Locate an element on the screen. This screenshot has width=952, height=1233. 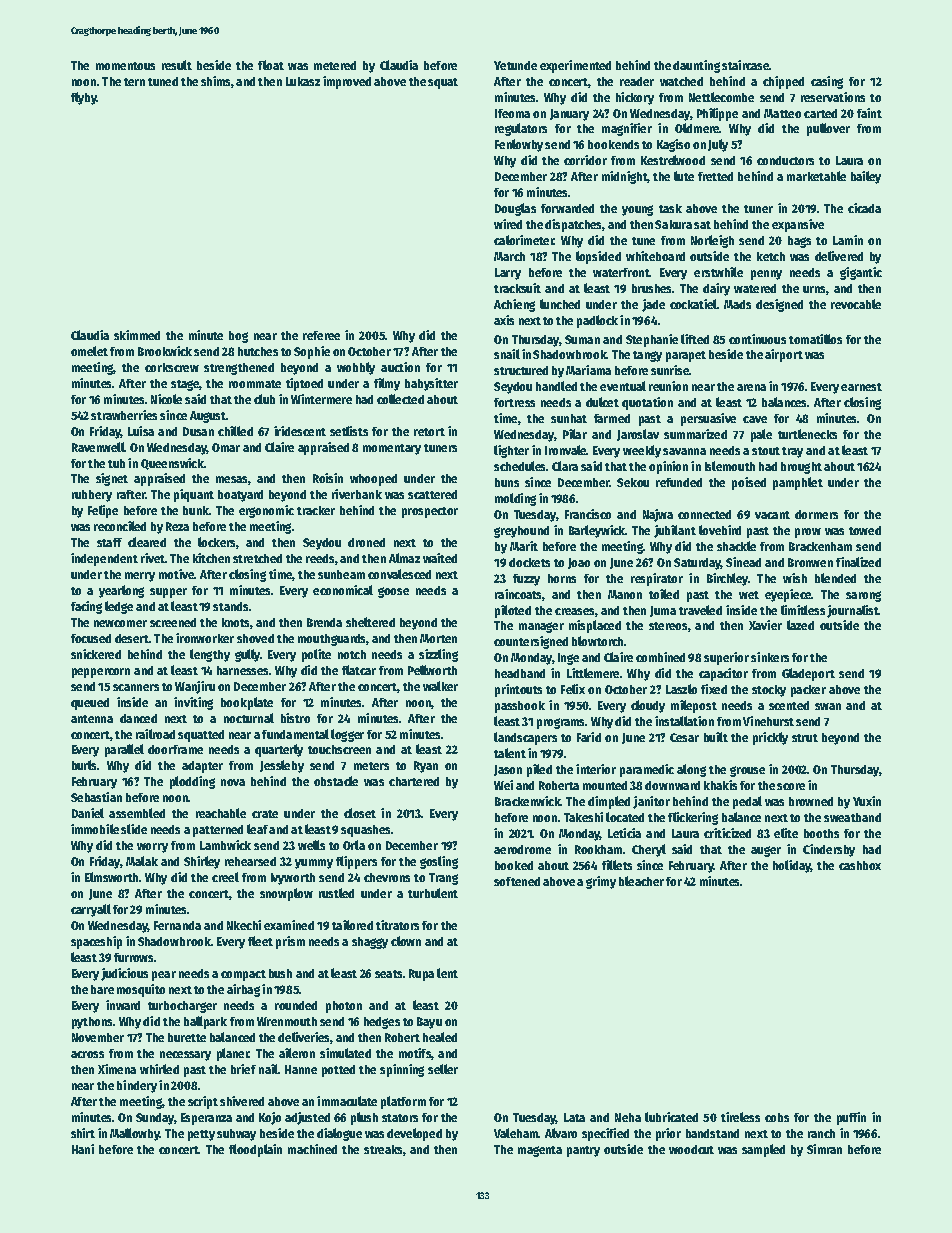
task is located at coordinates (670, 208).
